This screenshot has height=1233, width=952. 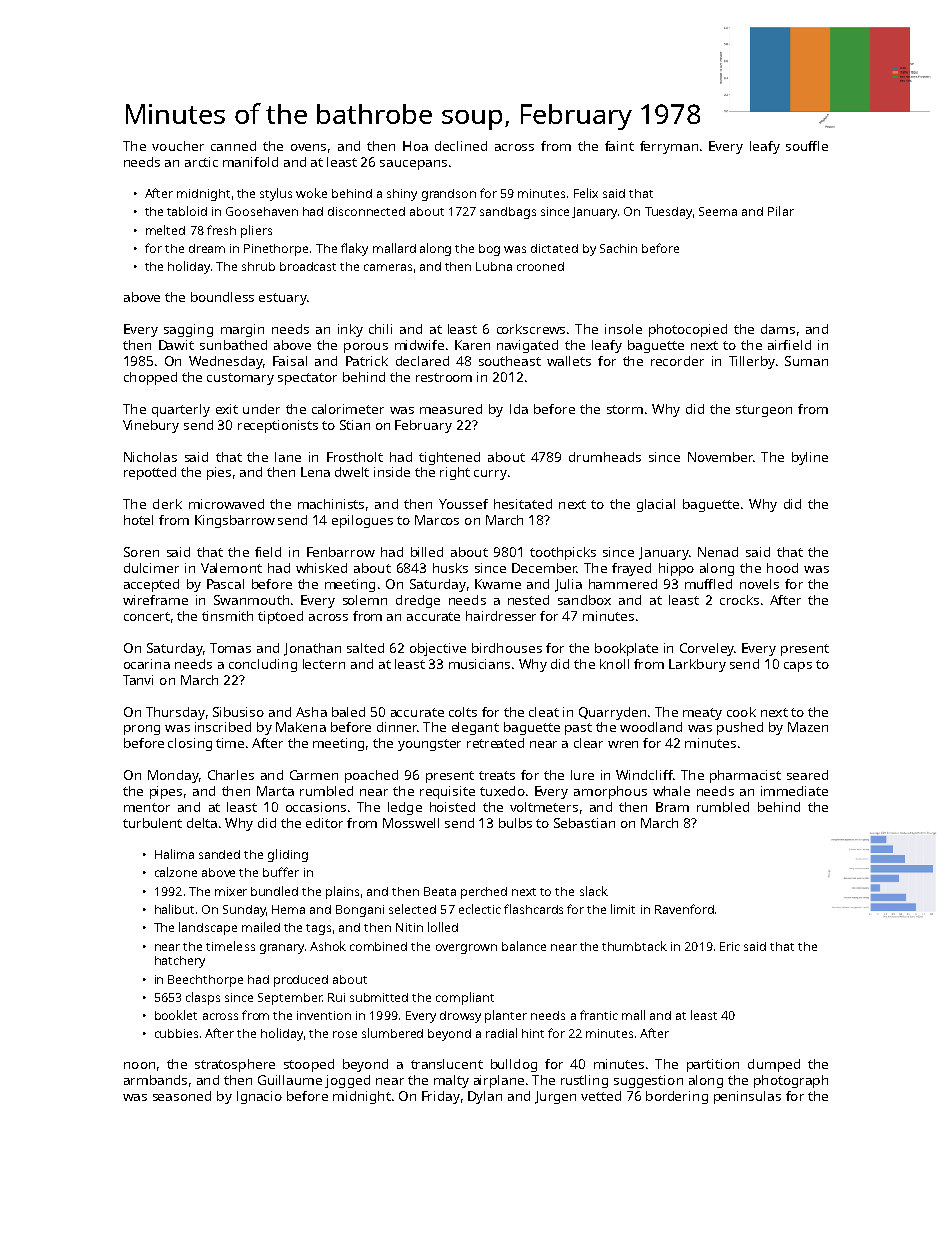 What do you see at coordinates (555, 1097) in the screenshot?
I see `Jurgen` at bounding box center [555, 1097].
